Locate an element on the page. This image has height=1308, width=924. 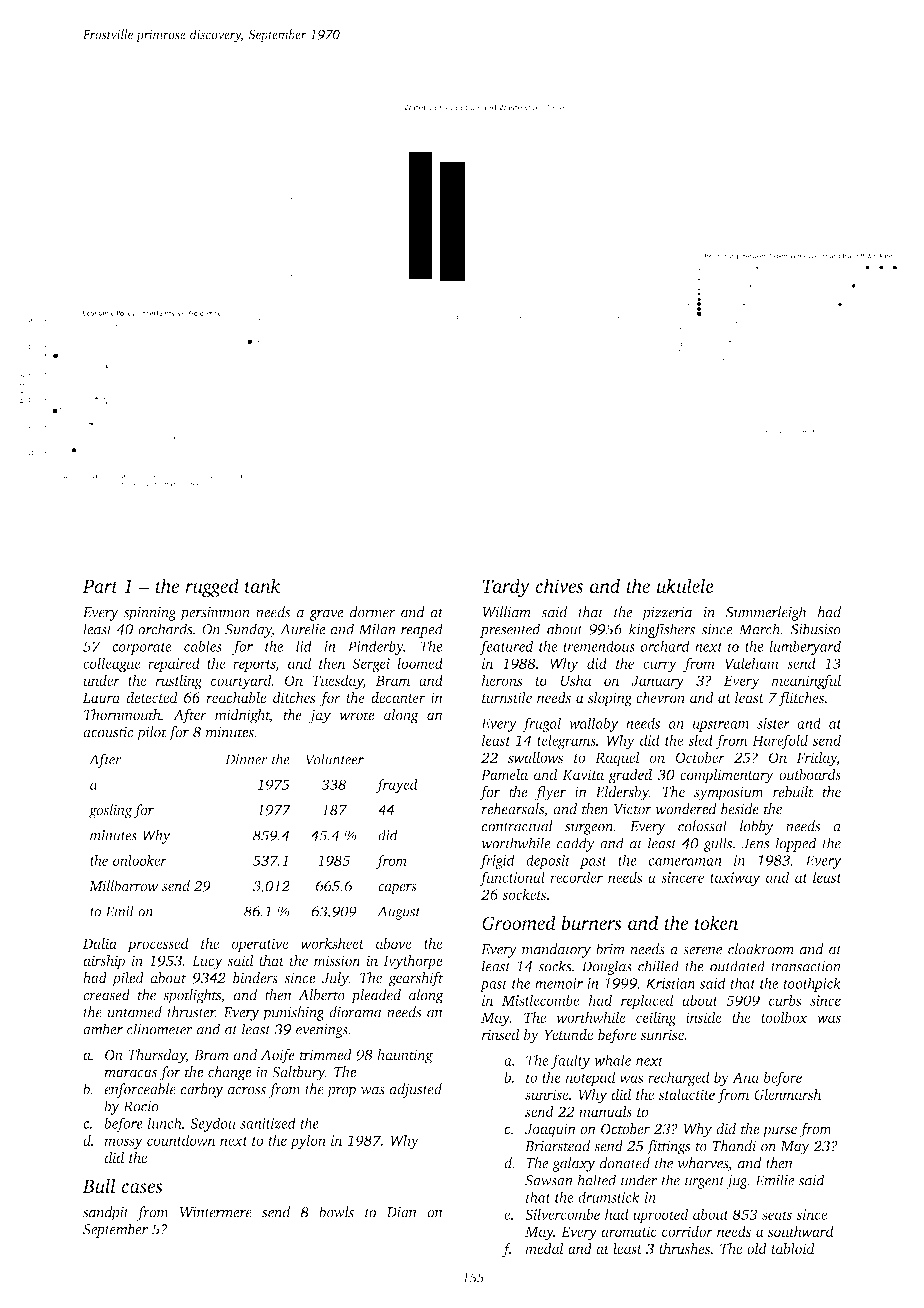
Joaquin is located at coordinates (550, 1130).
